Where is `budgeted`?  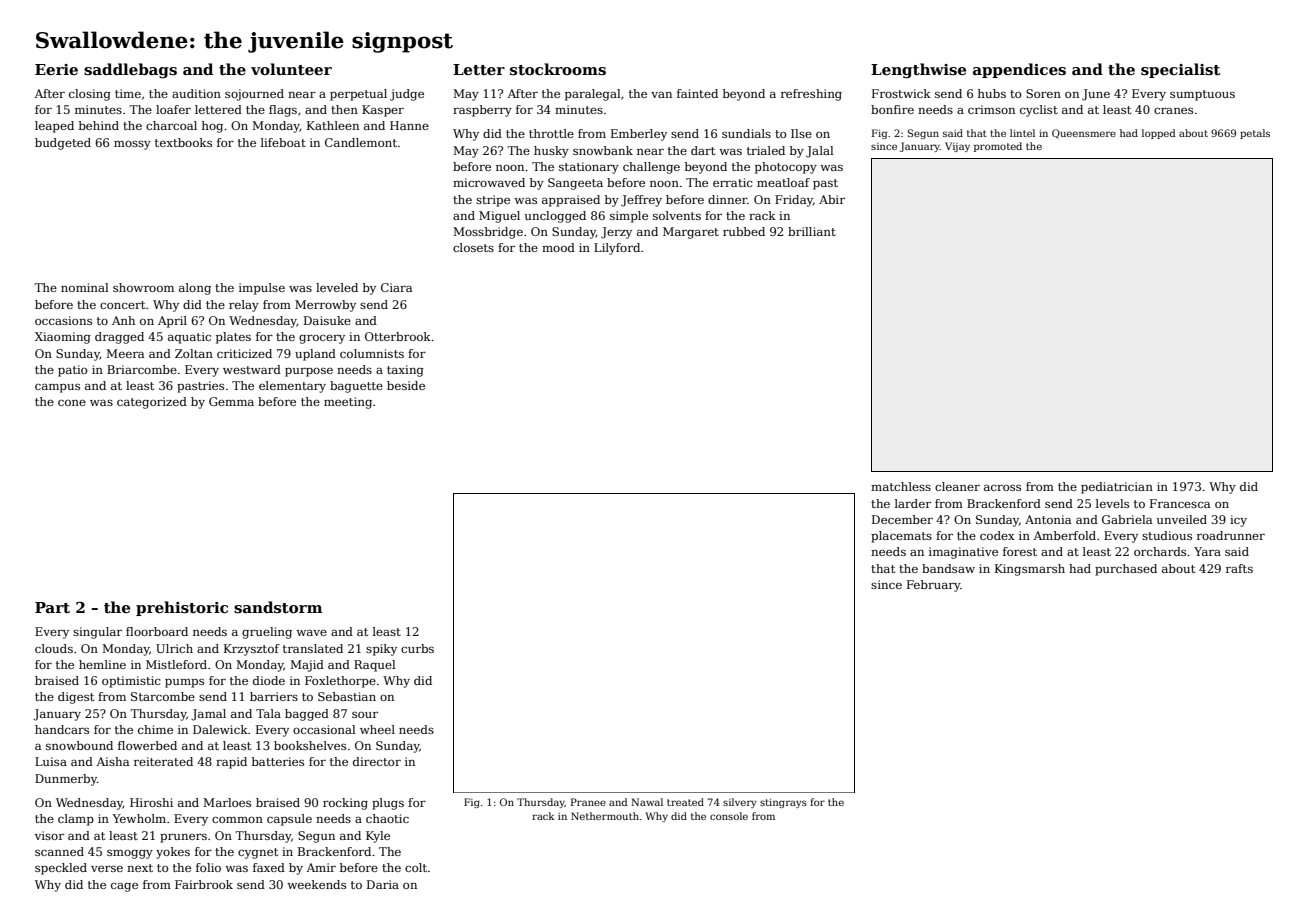
budgeted is located at coordinates (63, 144).
